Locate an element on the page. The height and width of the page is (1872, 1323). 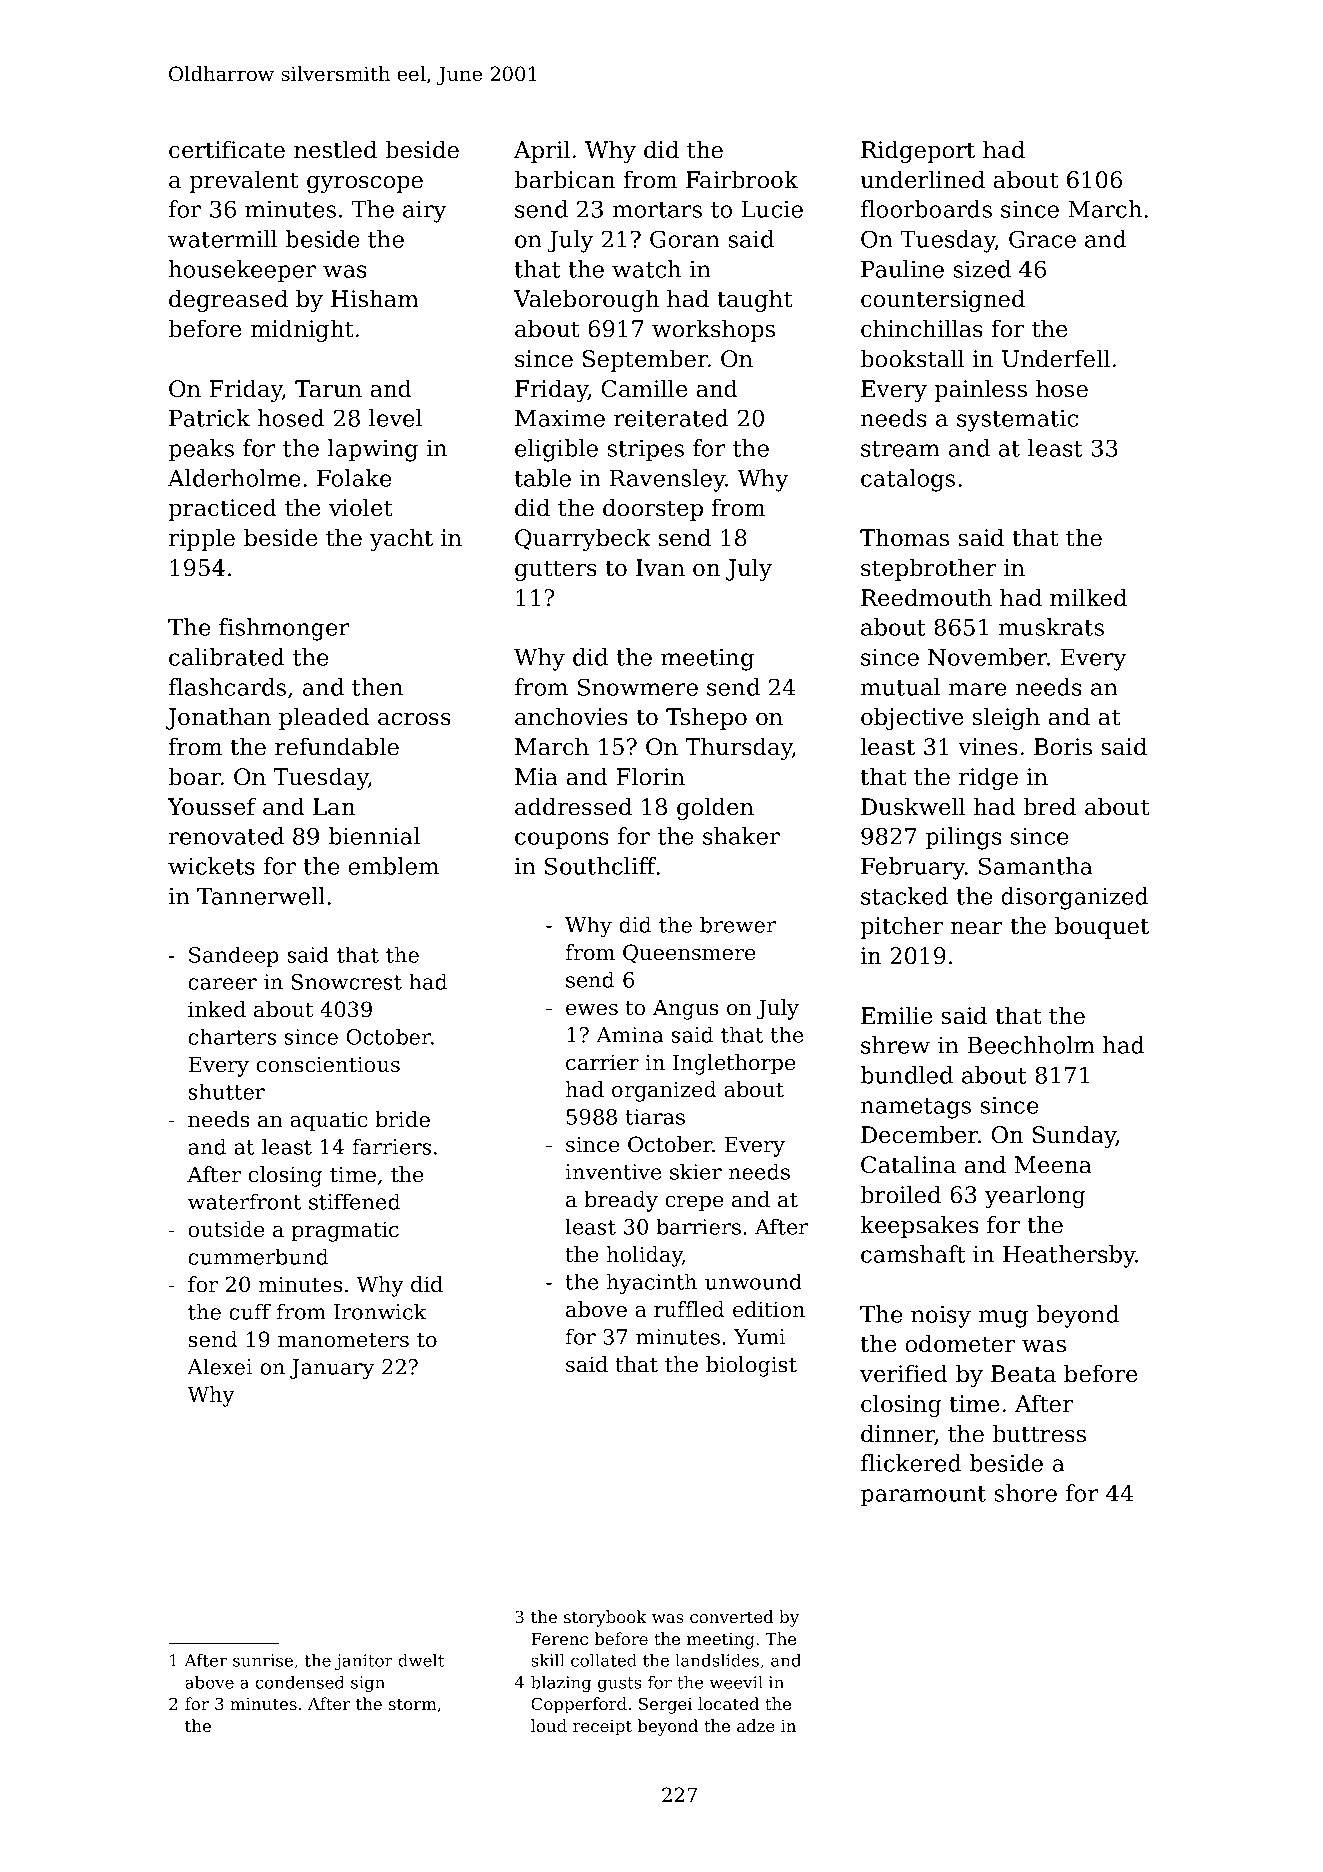
Fairbrook is located at coordinates (742, 179).
